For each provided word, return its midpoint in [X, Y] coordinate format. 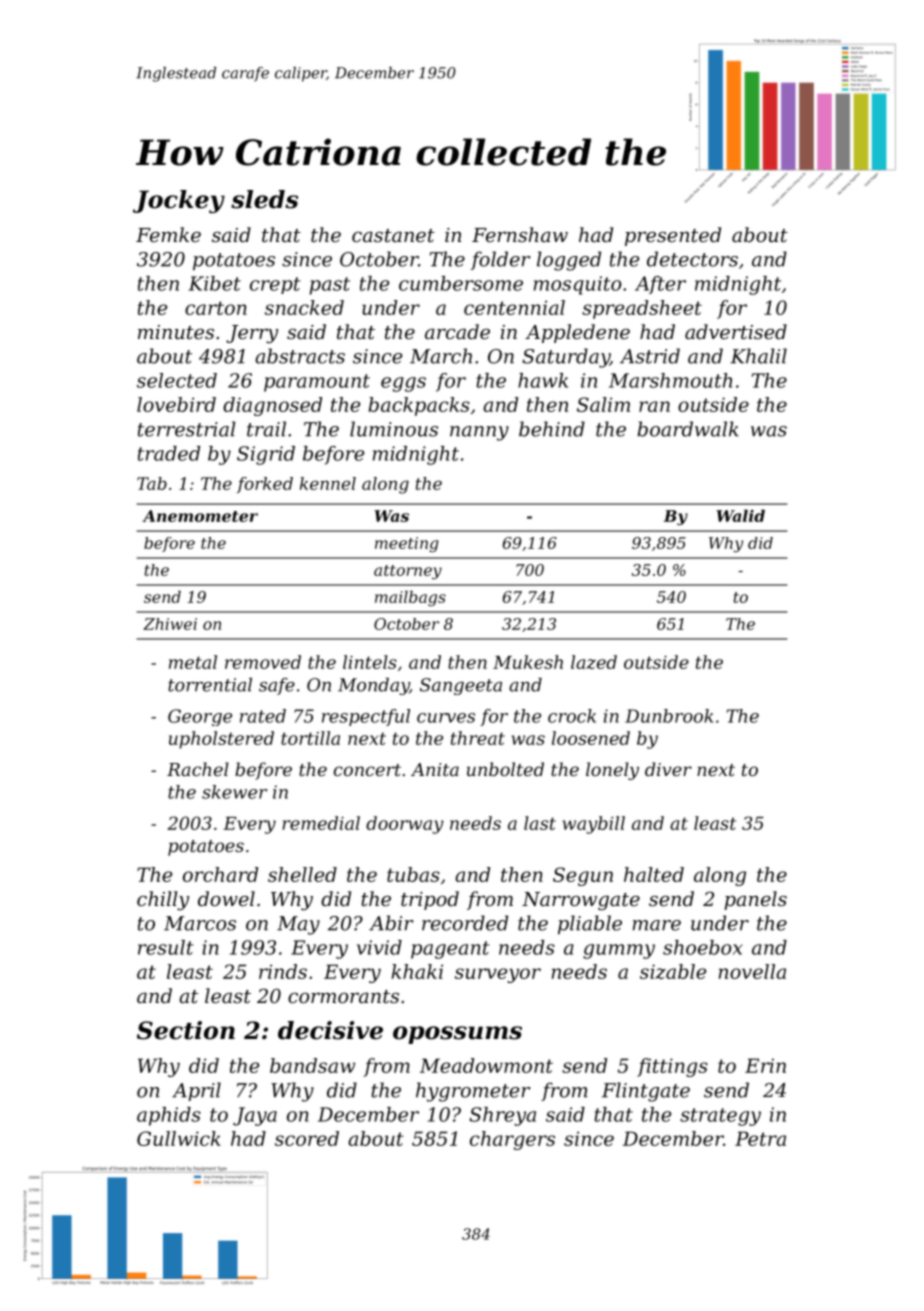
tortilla [310, 738]
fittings [672, 1067]
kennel [328, 483]
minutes [176, 332]
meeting [407, 544]
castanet [393, 235]
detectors [692, 259]
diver [668, 769]
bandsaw [312, 1065]
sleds [264, 199]
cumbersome [461, 283]
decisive [330, 1030]
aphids [169, 1116]
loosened [591, 738]
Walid [740, 515]
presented [673, 236]
